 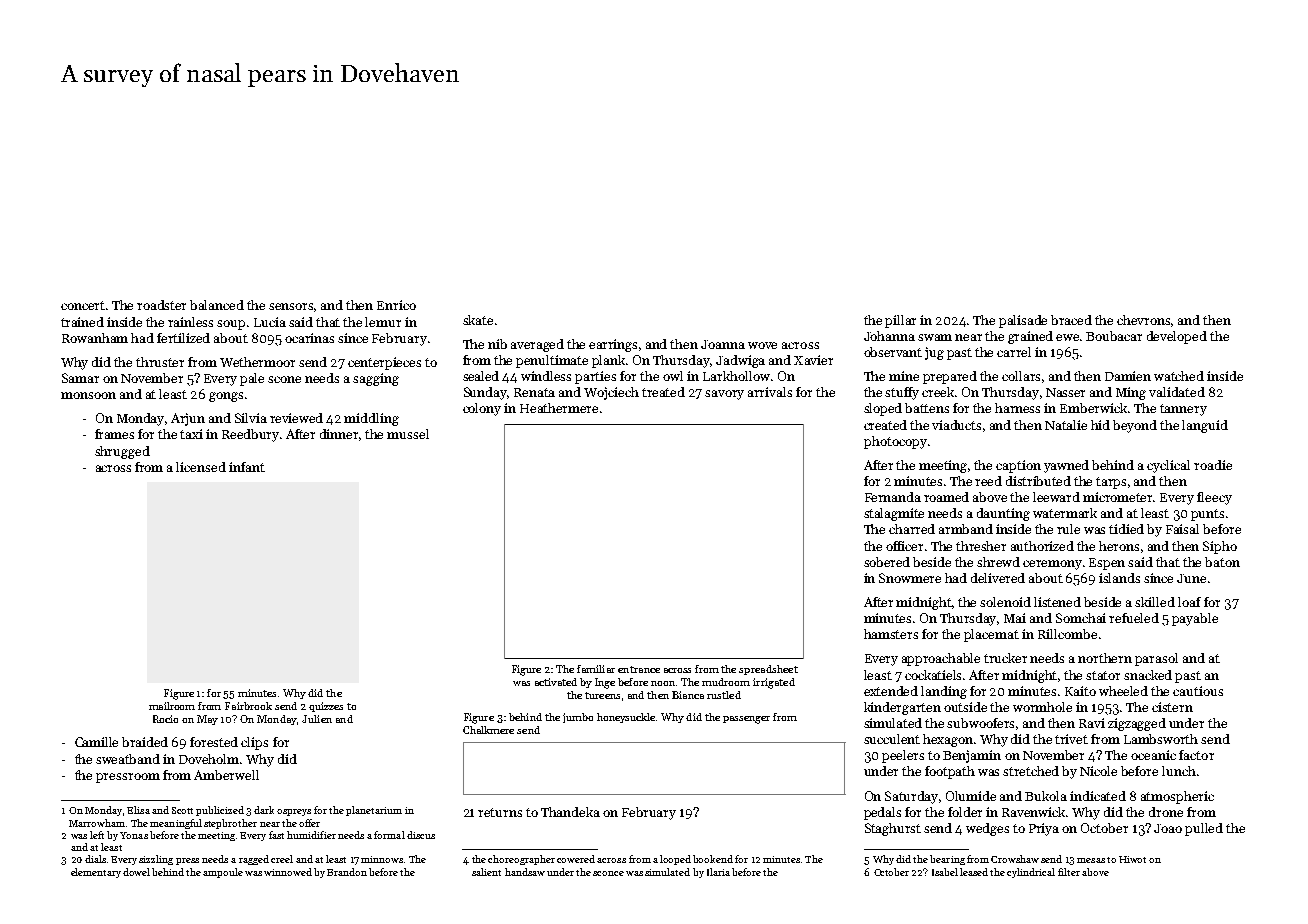 I want to click on Elisa, so click(x=138, y=810).
